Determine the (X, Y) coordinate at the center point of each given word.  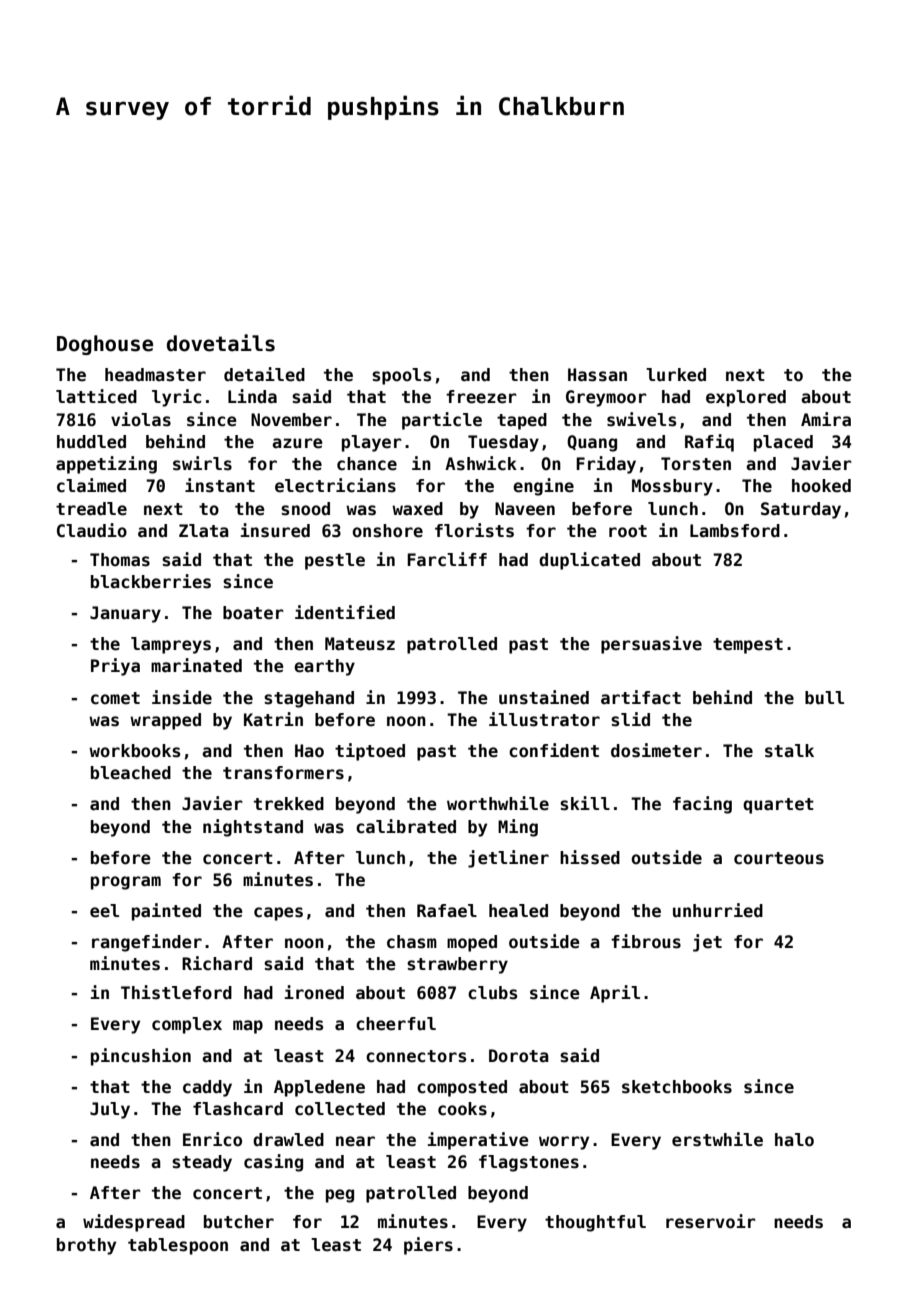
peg (340, 1196)
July (110, 1110)
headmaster (155, 375)
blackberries (151, 581)
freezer (481, 397)
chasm (412, 942)
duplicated (589, 561)
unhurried (718, 910)
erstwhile (717, 1139)
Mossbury (672, 487)
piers (428, 1246)
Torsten (696, 464)
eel (104, 911)
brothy (86, 1246)
